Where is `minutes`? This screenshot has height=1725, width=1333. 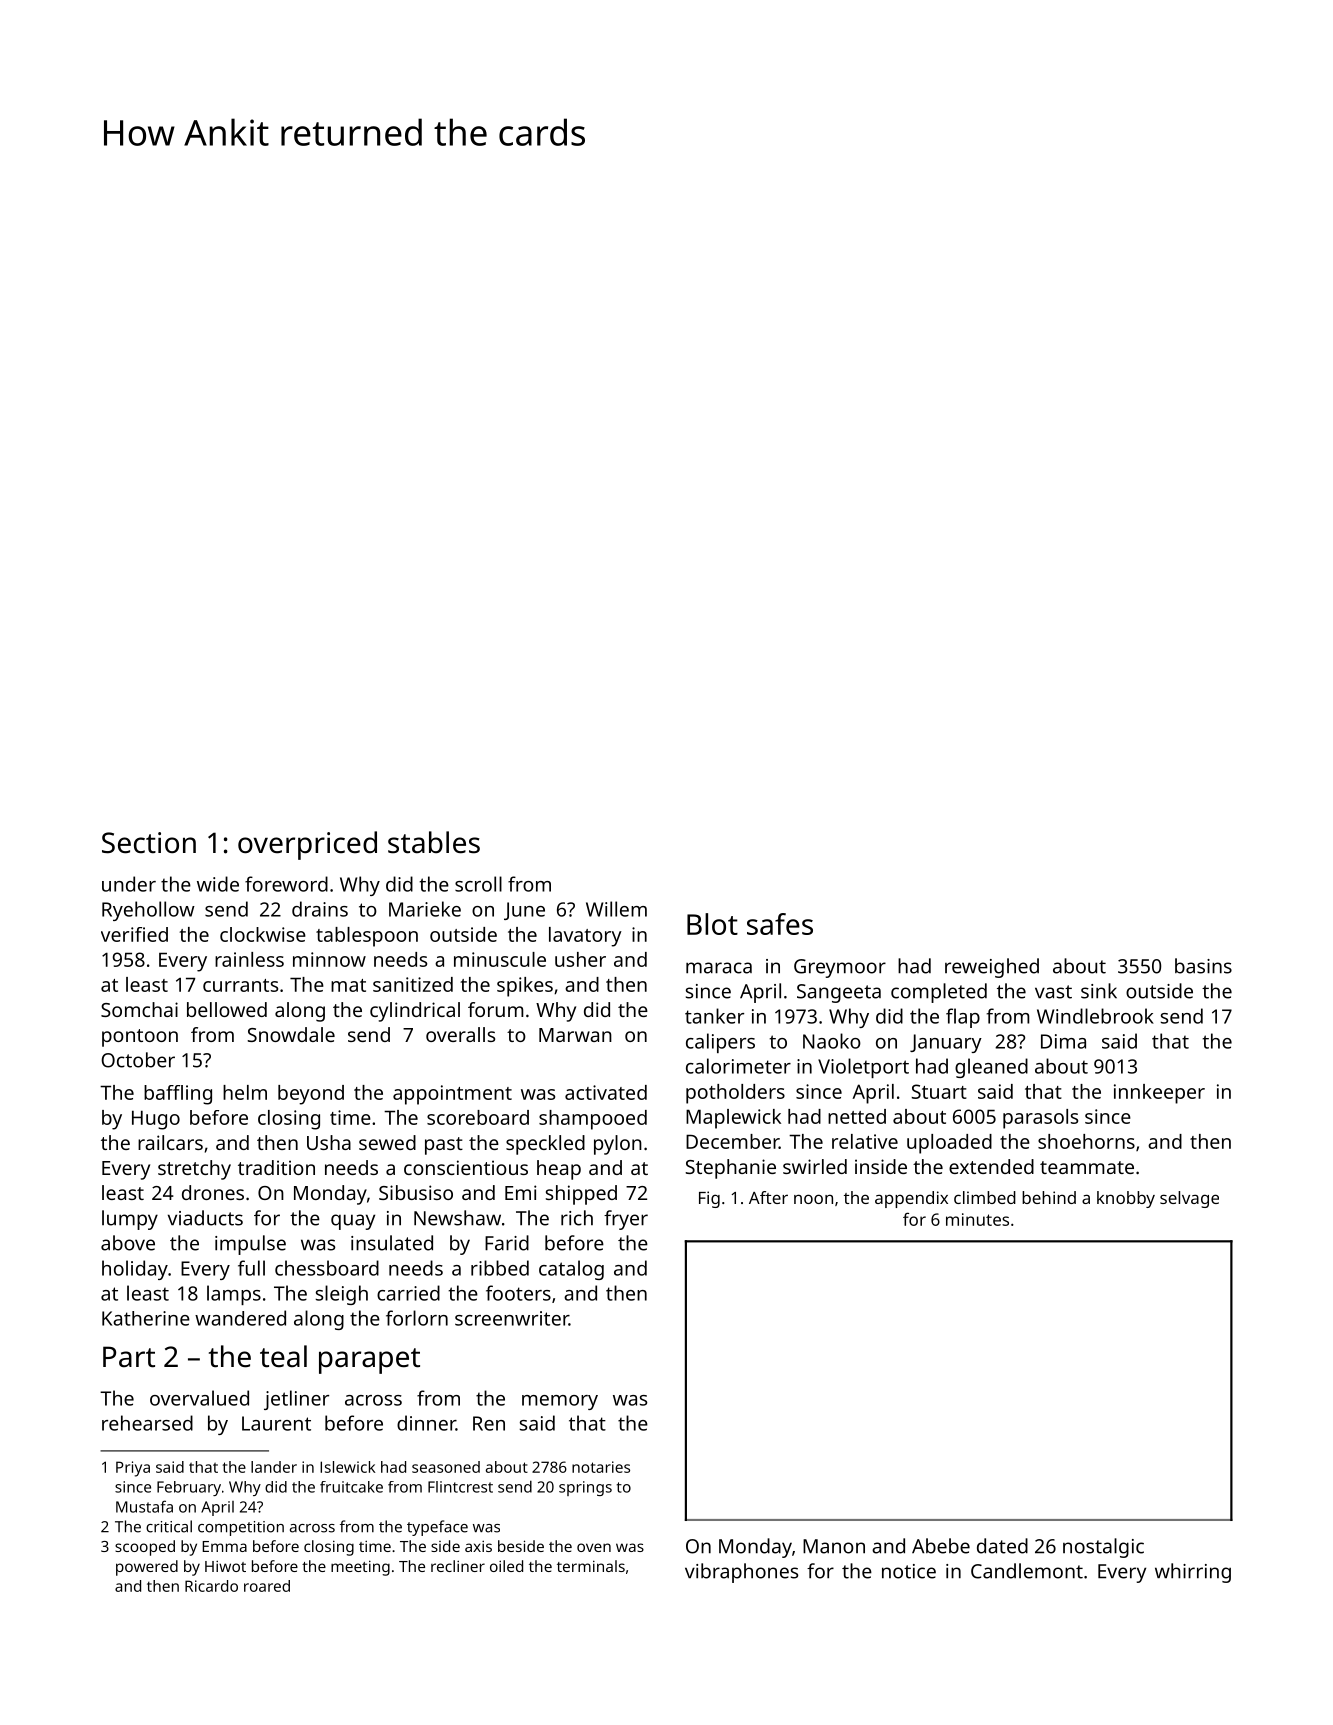
minutes is located at coordinates (977, 1219).
